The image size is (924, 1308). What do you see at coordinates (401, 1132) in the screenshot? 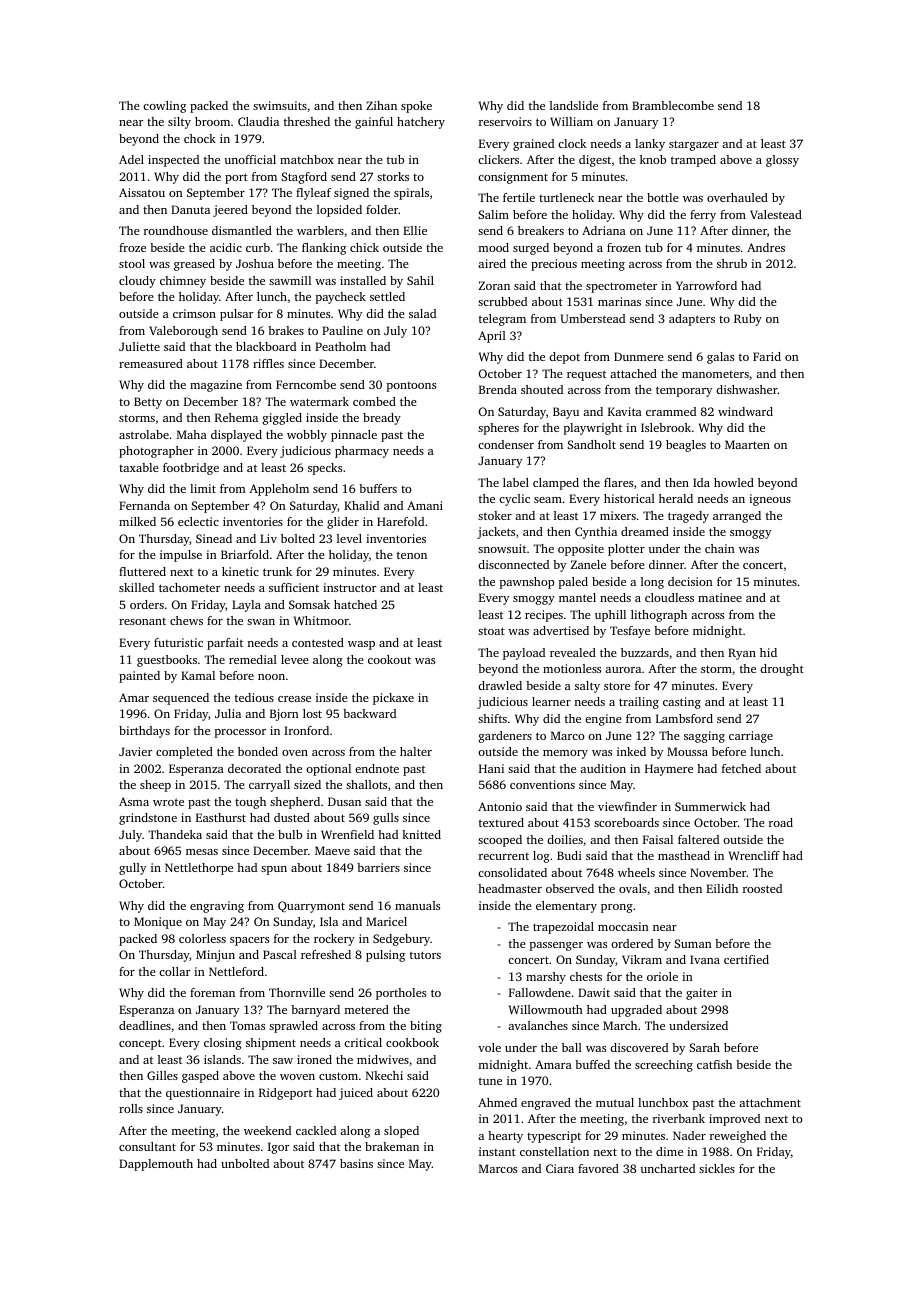
I see `sloped` at bounding box center [401, 1132].
